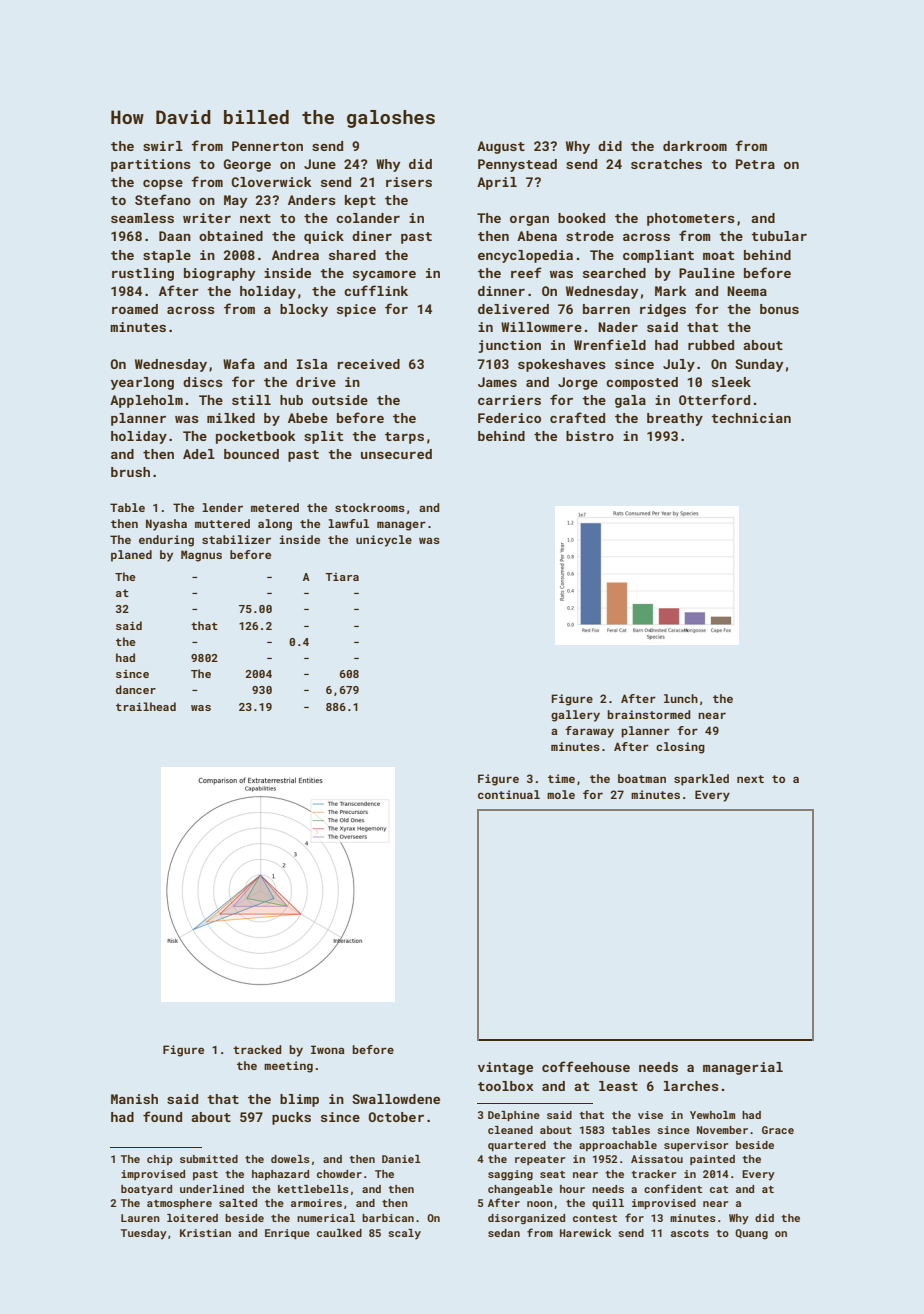 The height and width of the screenshot is (1314, 924). Describe the element at coordinates (513, 309) in the screenshot. I see `delivered` at that location.
